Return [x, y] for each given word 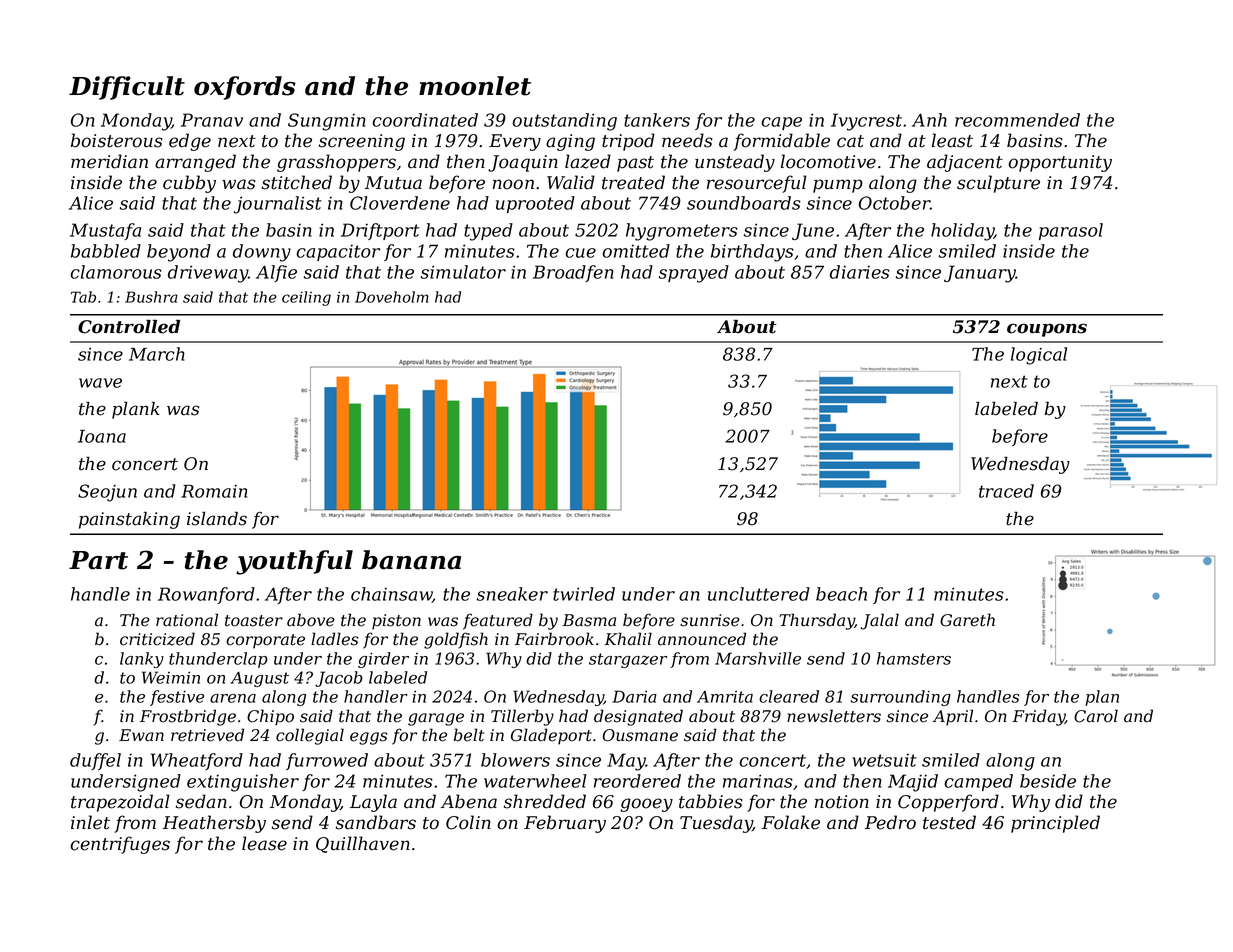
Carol [1096, 716]
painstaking [129, 520]
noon [513, 184]
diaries [860, 272]
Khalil [628, 639]
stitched [297, 182]
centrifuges [120, 845]
